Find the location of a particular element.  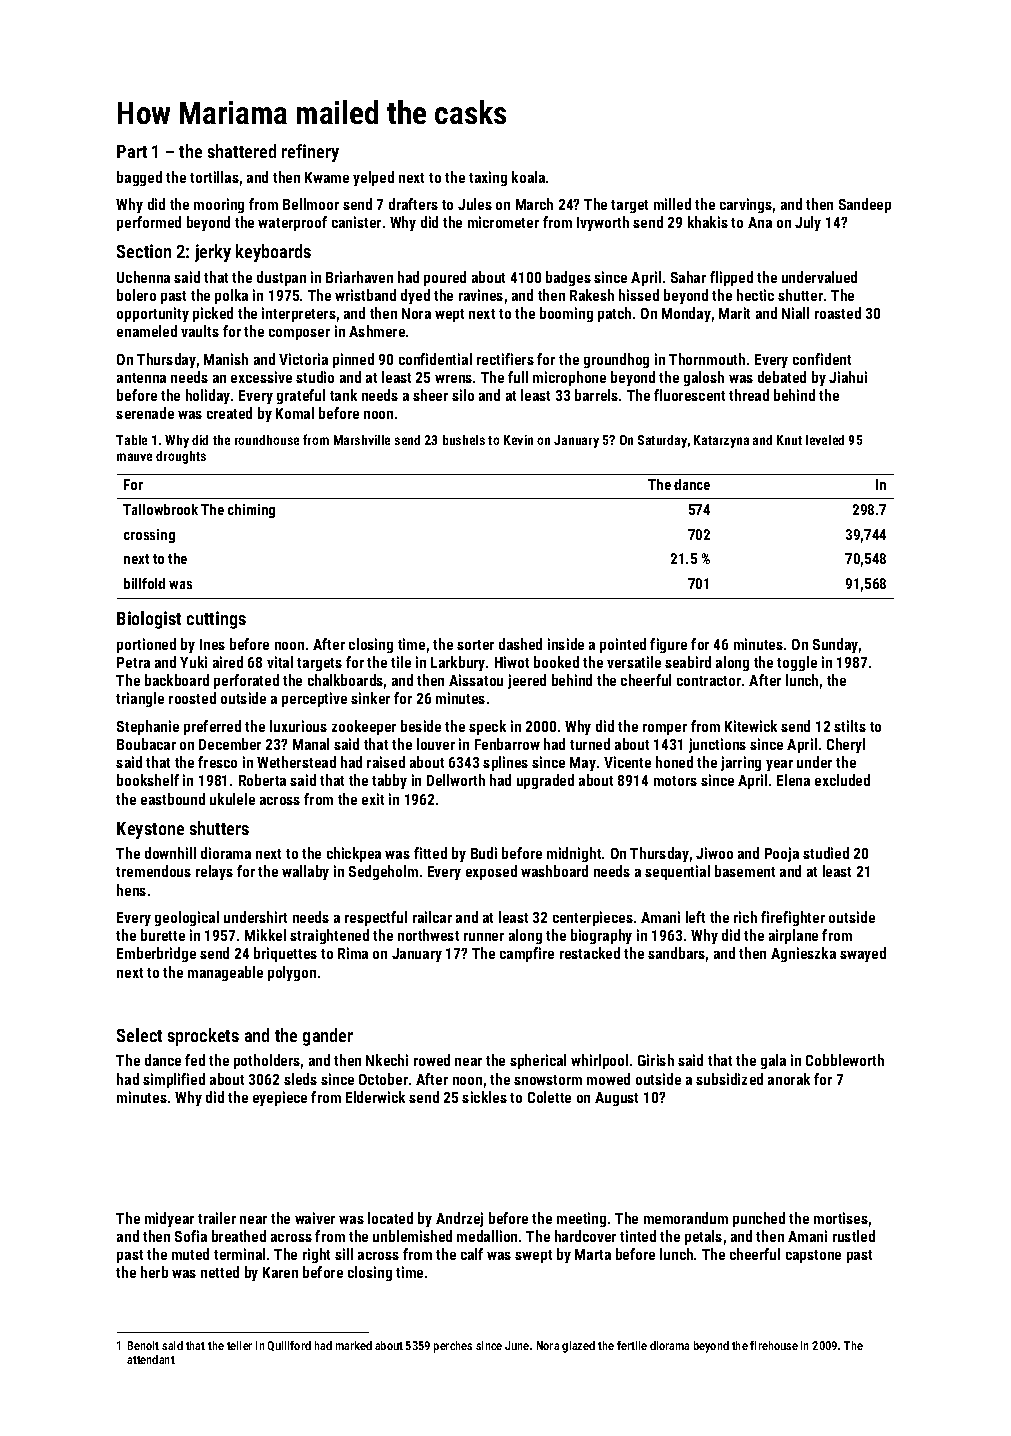

perches is located at coordinates (453, 1347).
